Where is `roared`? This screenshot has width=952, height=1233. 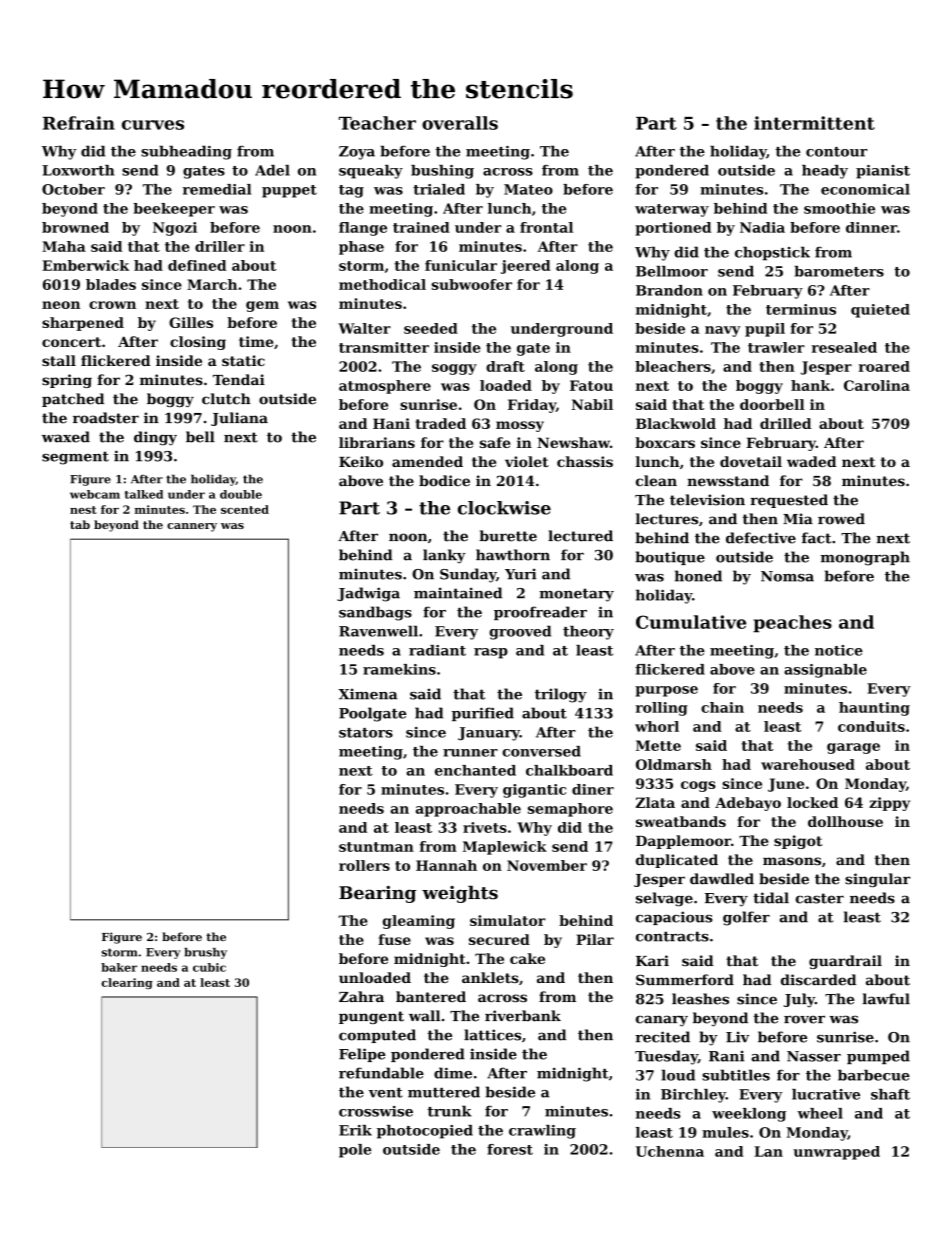 roared is located at coordinates (884, 366).
